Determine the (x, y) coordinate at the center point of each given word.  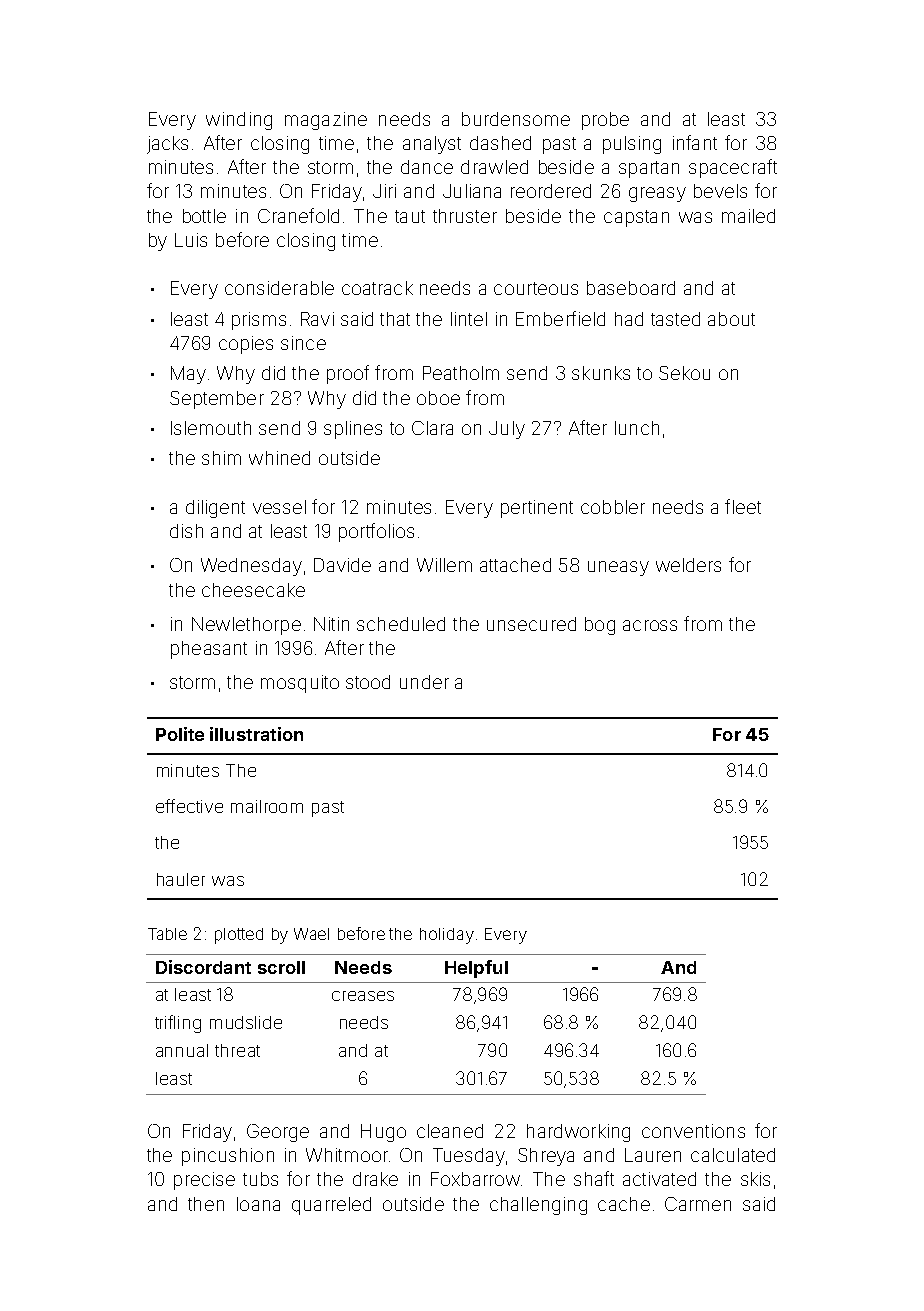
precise (204, 1181)
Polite (180, 734)
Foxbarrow (475, 1179)
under (424, 682)
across (650, 625)
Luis (191, 240)
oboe (438, 398)
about (731, 319)
